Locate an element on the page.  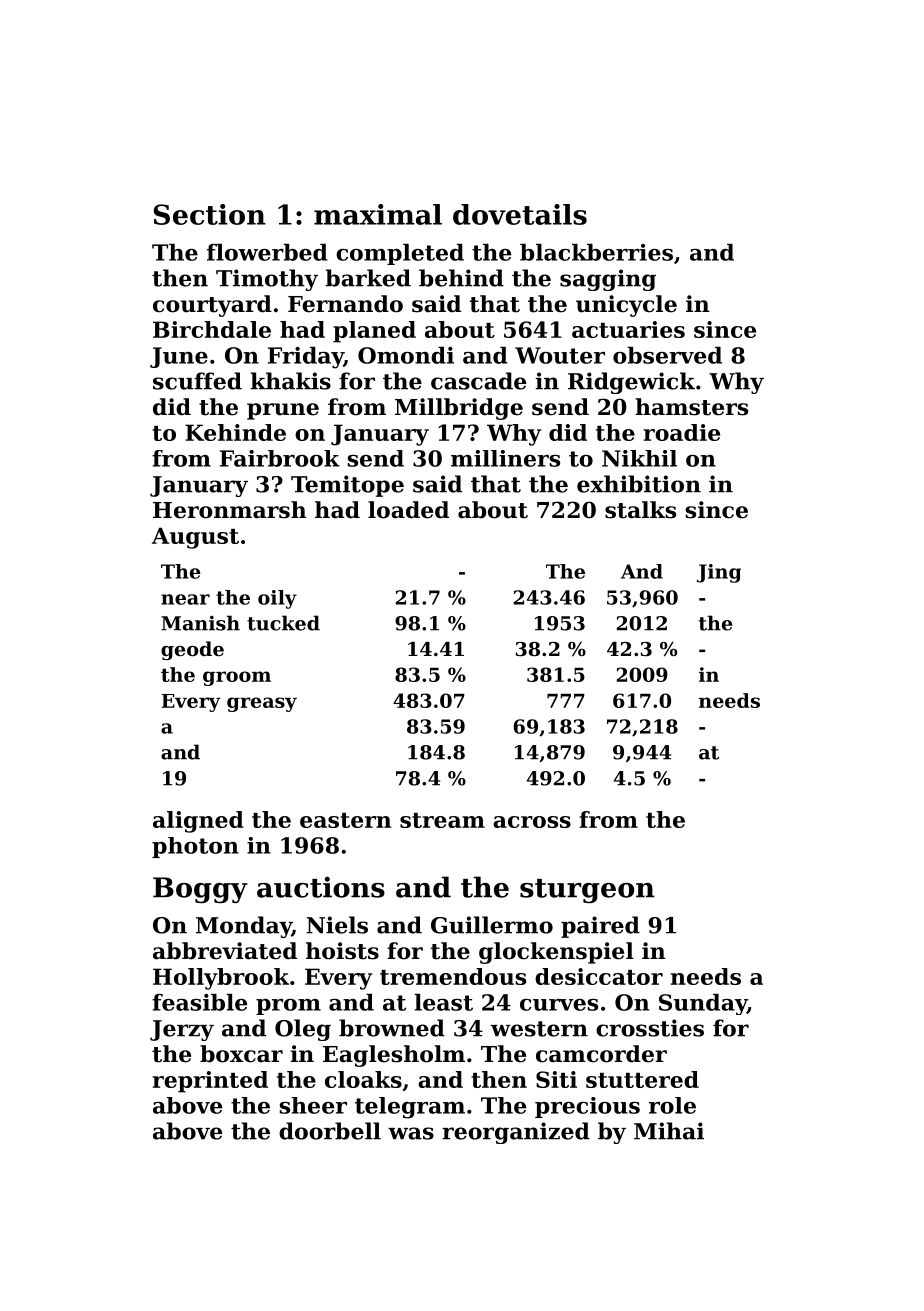
Jing is located at coordinates (719, 573).
